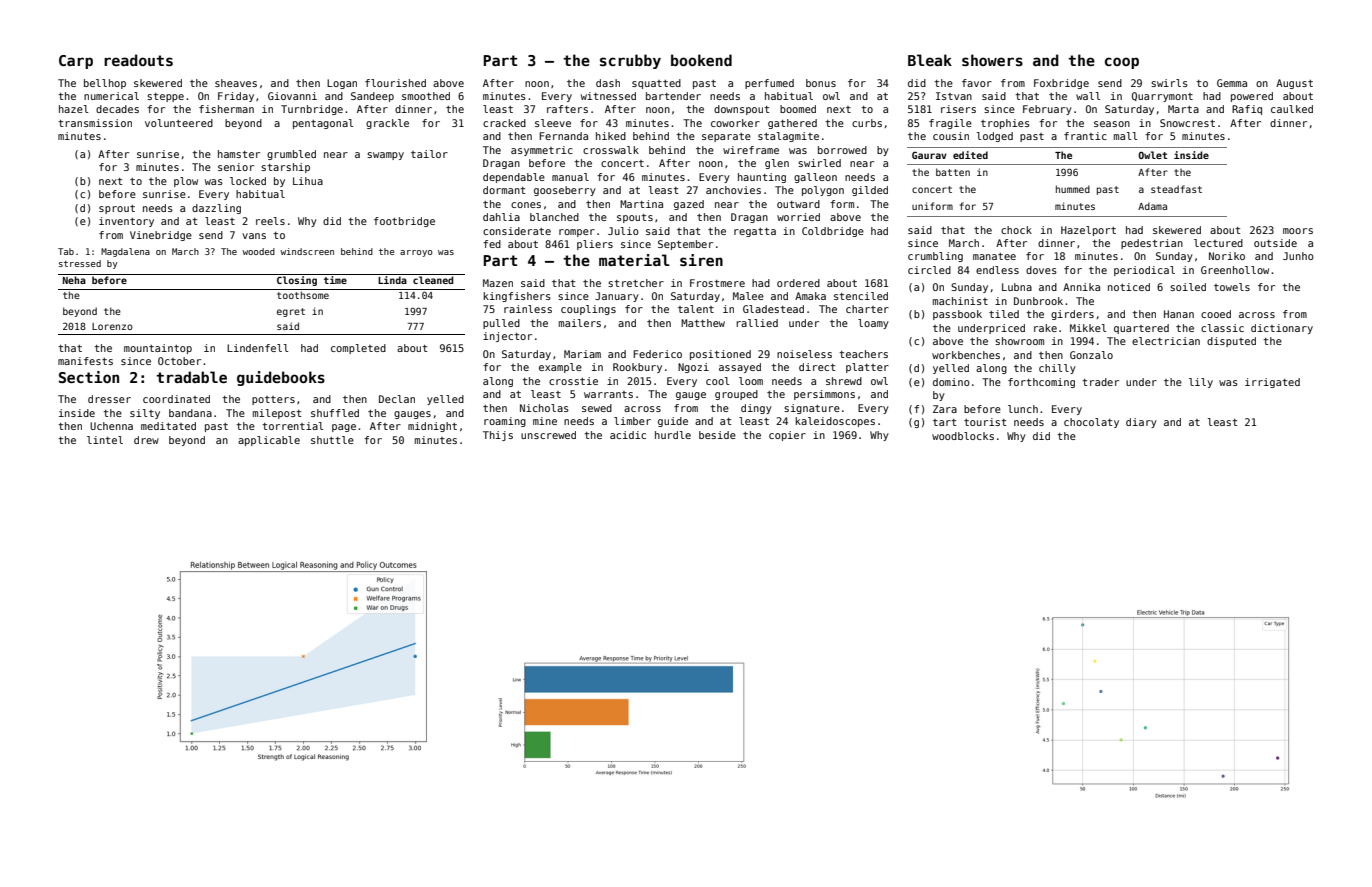 This page has height=887, width=1372. I want to click on dash, so click(608, 83).
